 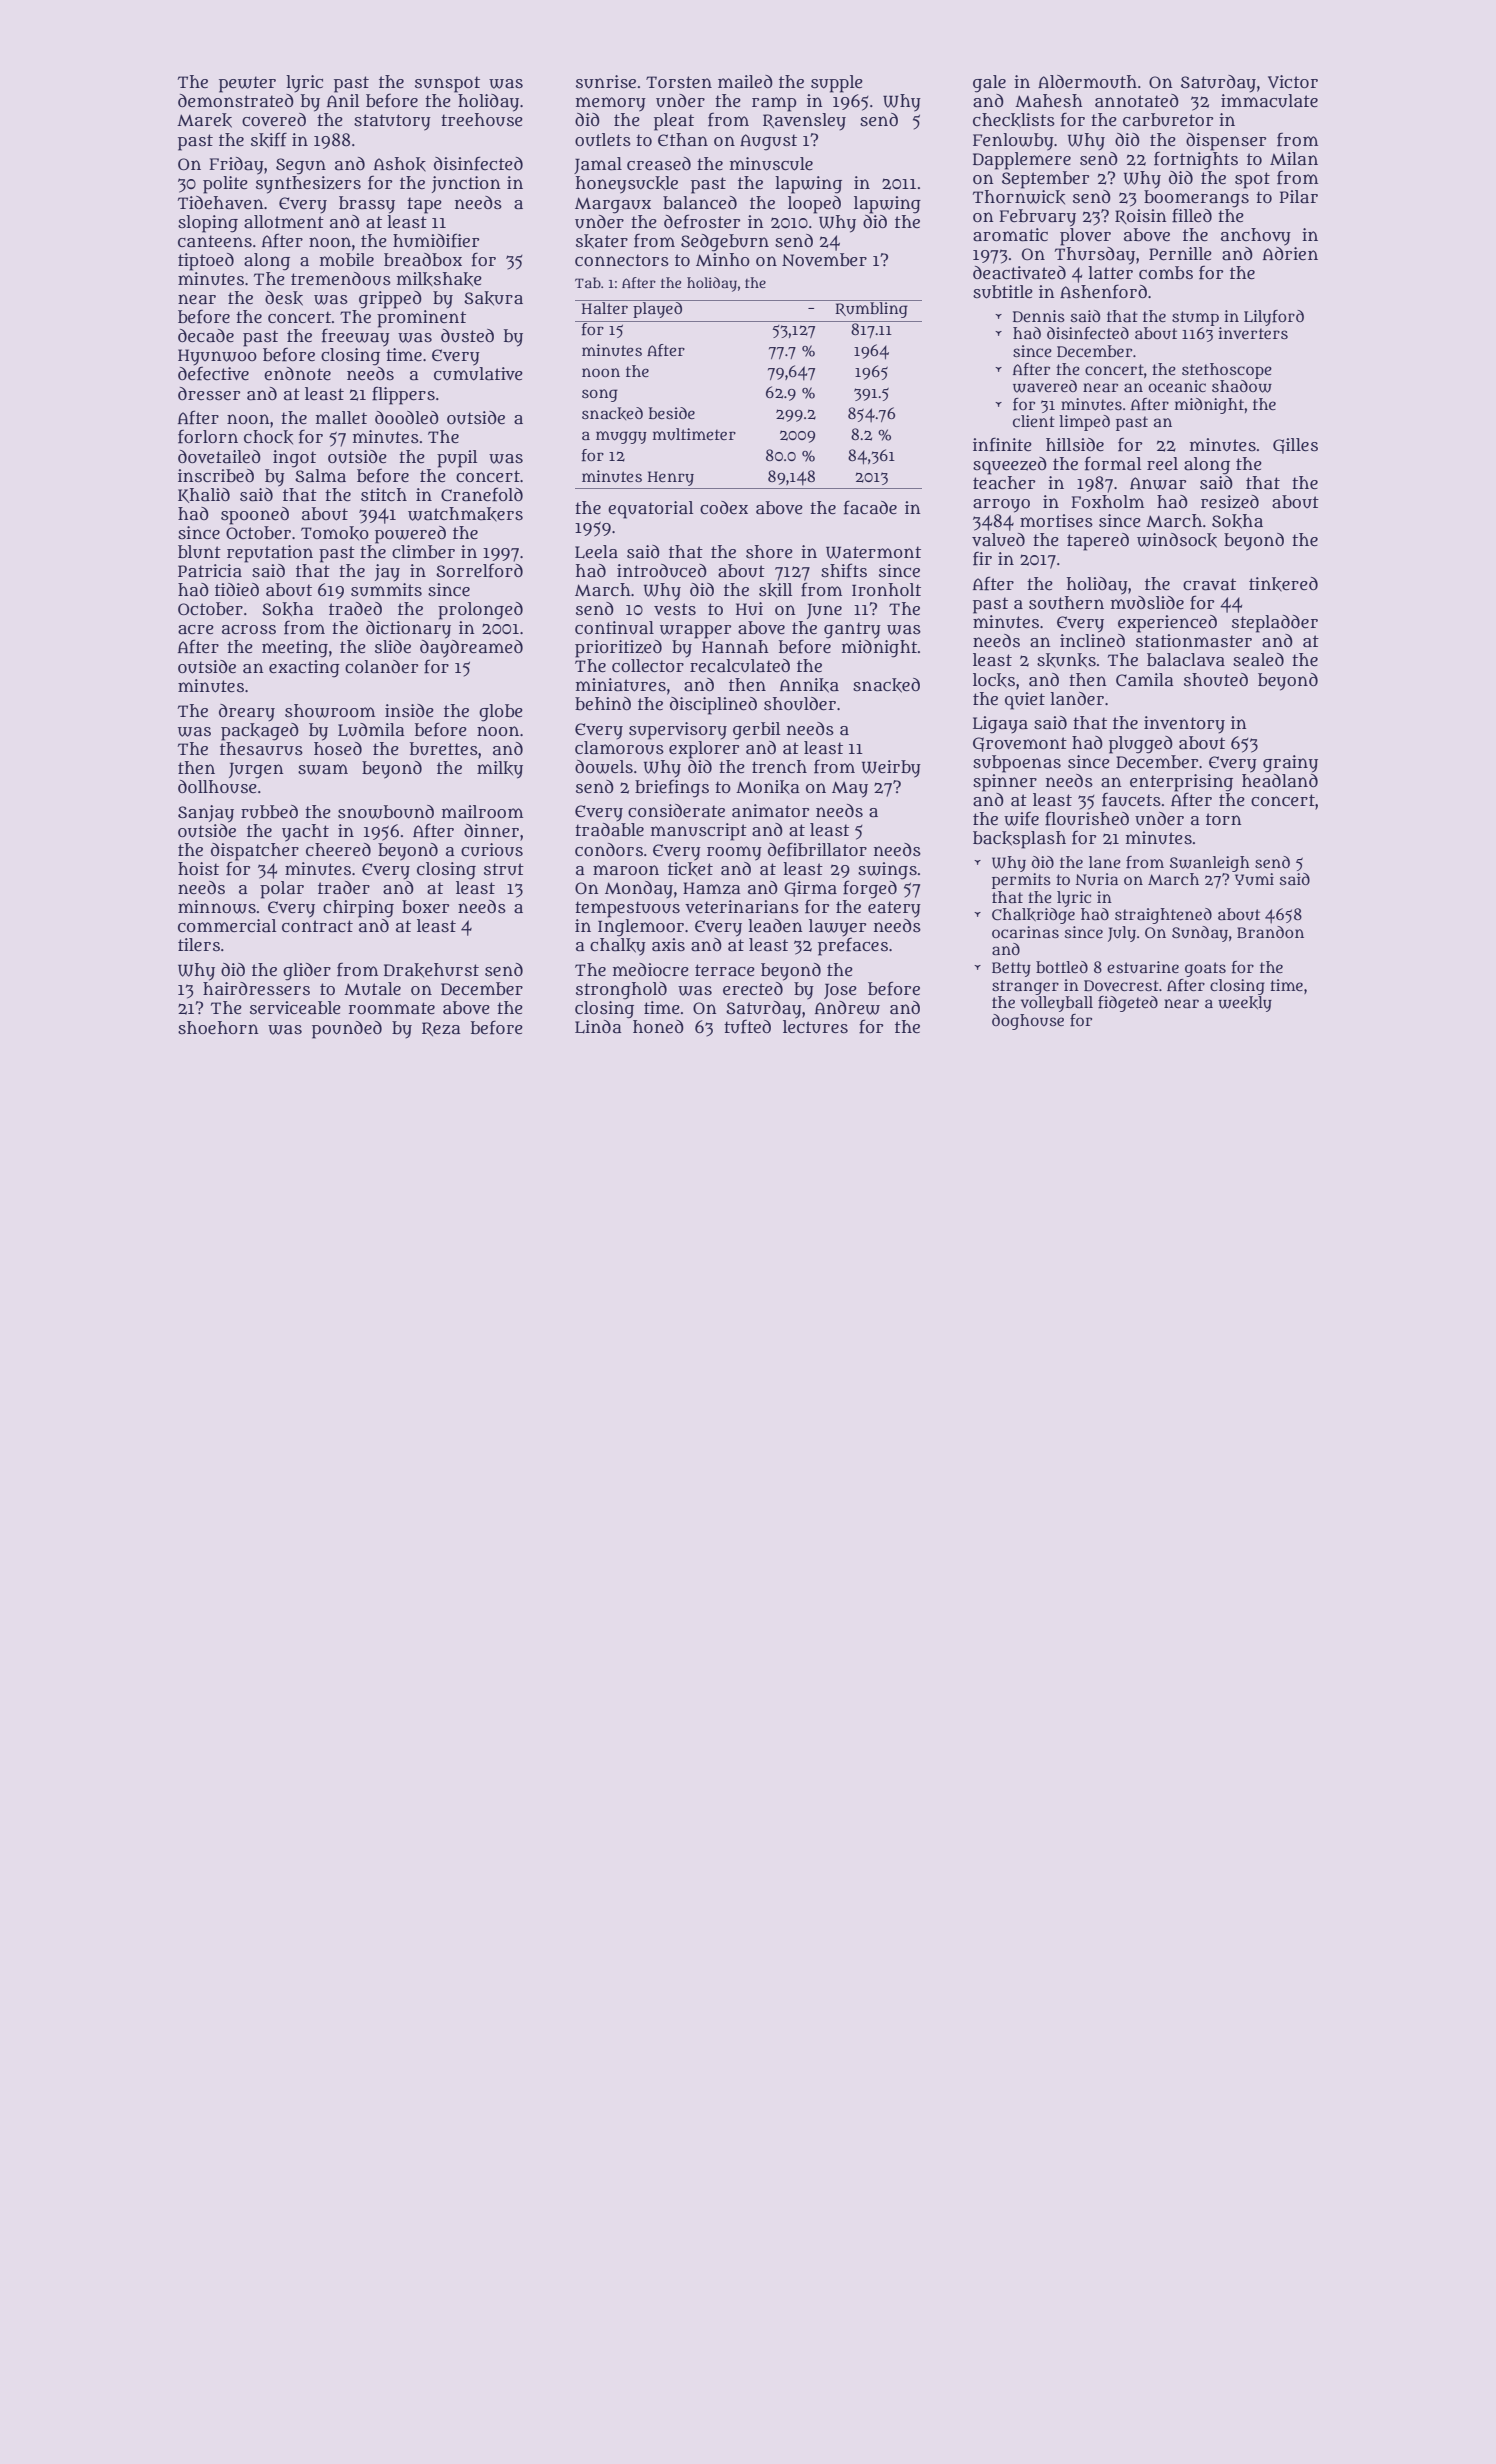 What do you see at coordinates (621, 437) in the document?
I see `muggy` at bounding box center [621, 437].
